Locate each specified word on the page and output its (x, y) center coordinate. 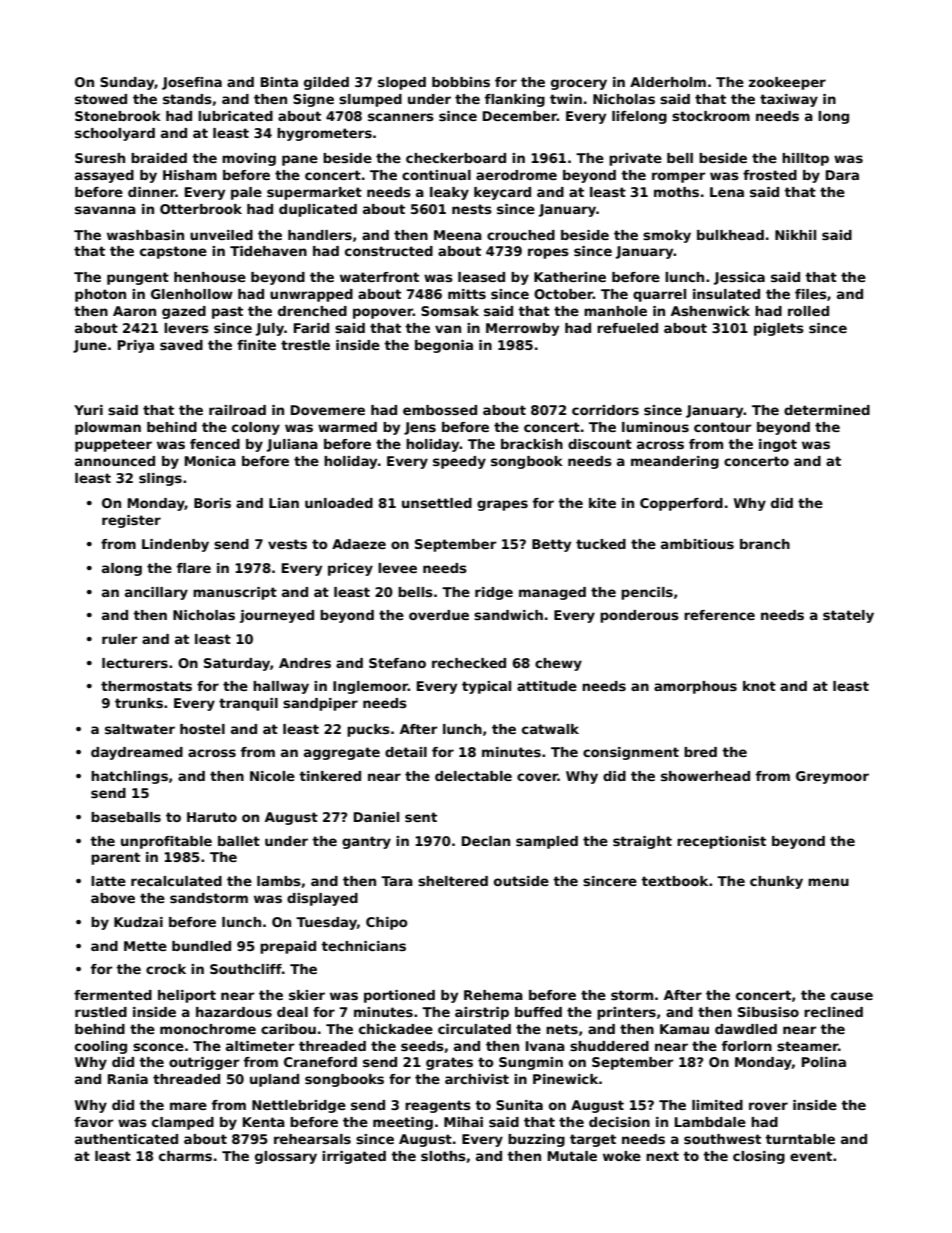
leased (481, 277)
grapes (502, 505)
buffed (538, 1012)
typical (486, 687)
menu (828, 882)
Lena (727, 192)
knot (759, 686)
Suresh (100, 158)
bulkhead (730, 235)
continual (436, 175)
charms (185, 1156)
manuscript (235, 593)
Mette (145, 946)
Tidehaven (268, 251)
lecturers (135, 663)
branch (765, 544)
